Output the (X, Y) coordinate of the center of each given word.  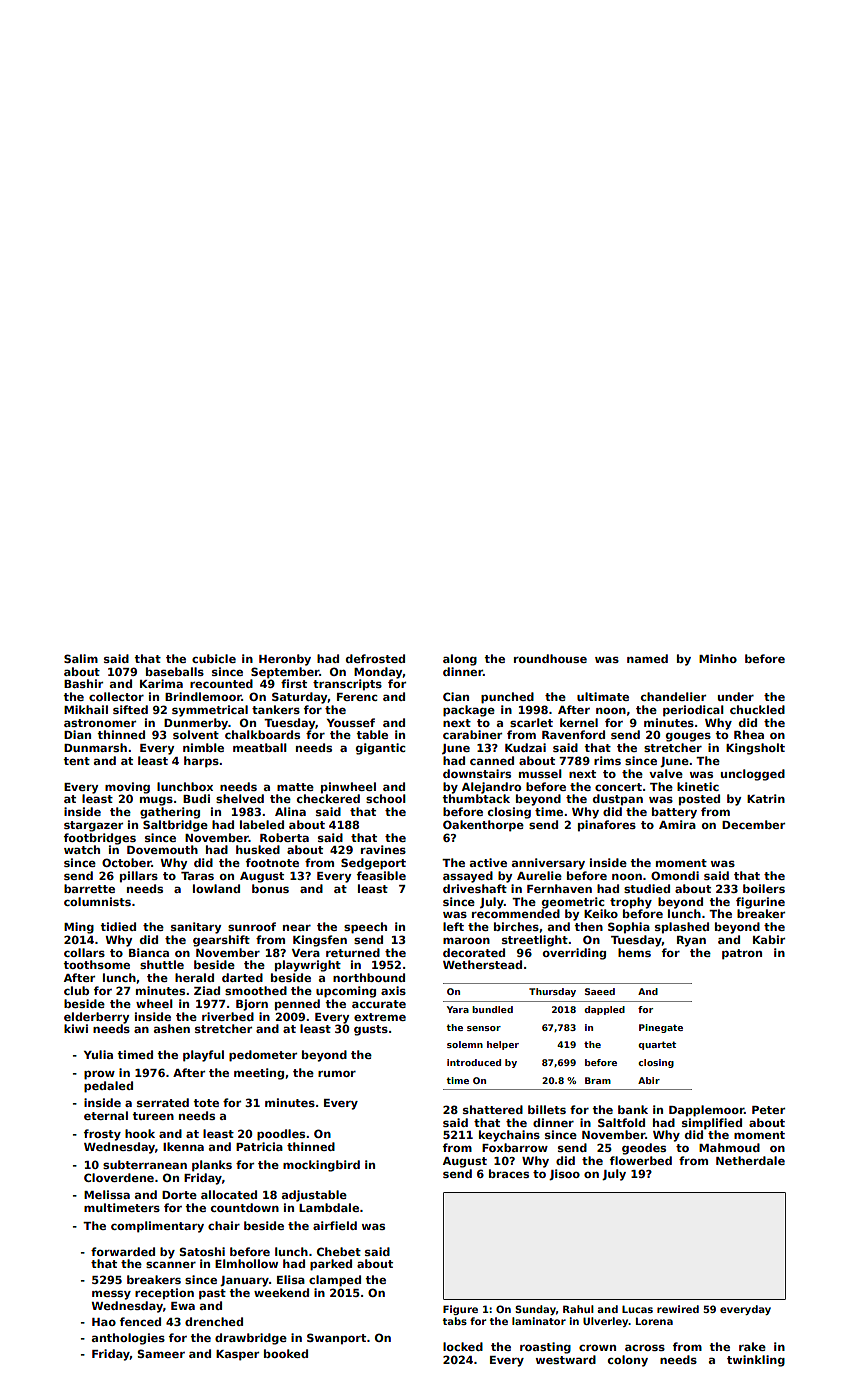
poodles (281, 1135)
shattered (493, 1109)
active (488, 862)
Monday (378, 673)
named (647, 658)
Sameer (161, 1353)
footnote (272, 862)
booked (286, 1353)
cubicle (214, 658)
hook (140, 1133)
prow (99, 1075)
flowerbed (641, 1160)
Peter (768, 1110)
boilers (764, 888)
